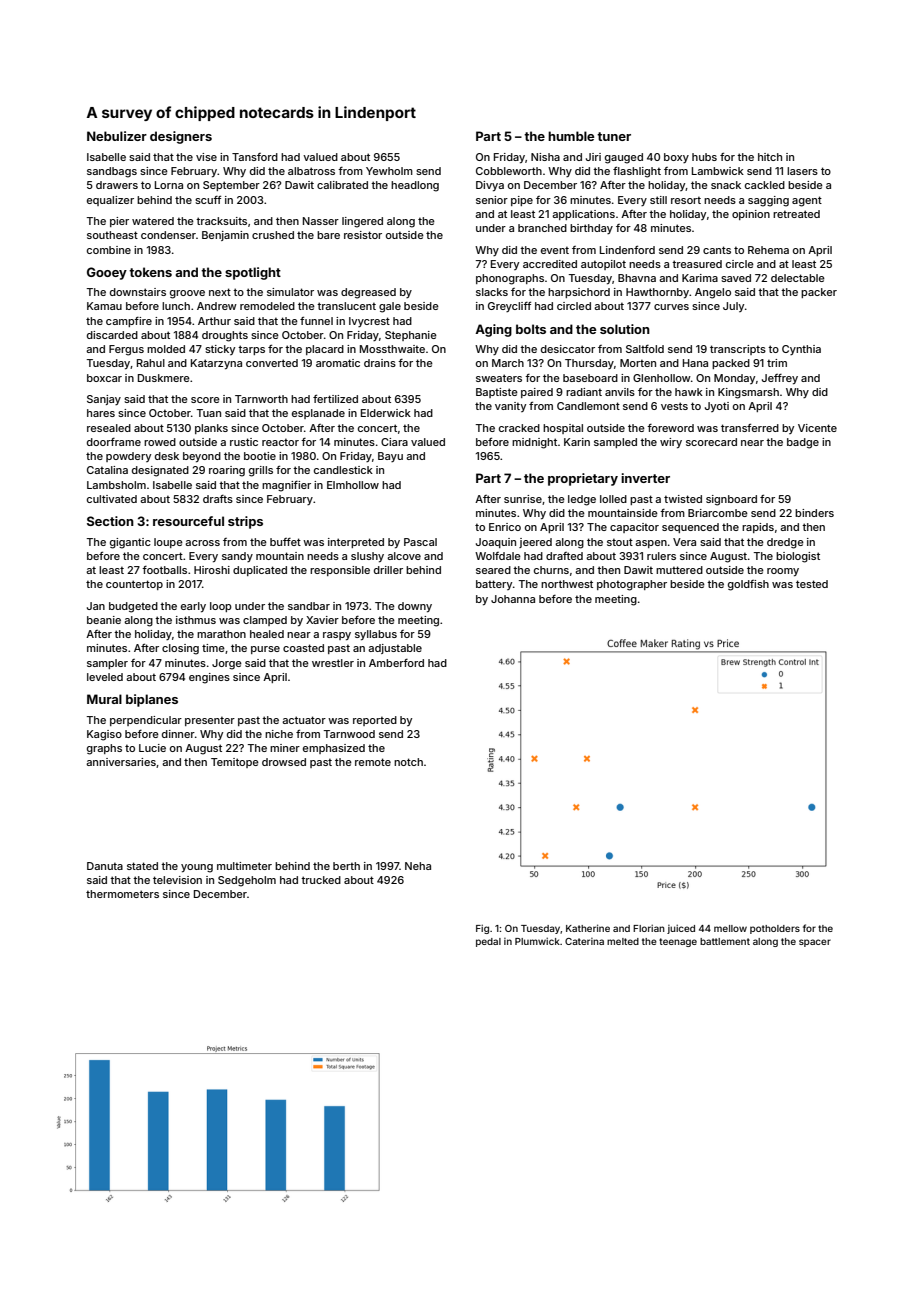 The height and width of the screenshot is (1308, 924). What do you see at coordinates (812, 584) in the screenshot?
I see `tested` at bounding box center [812, 584].
